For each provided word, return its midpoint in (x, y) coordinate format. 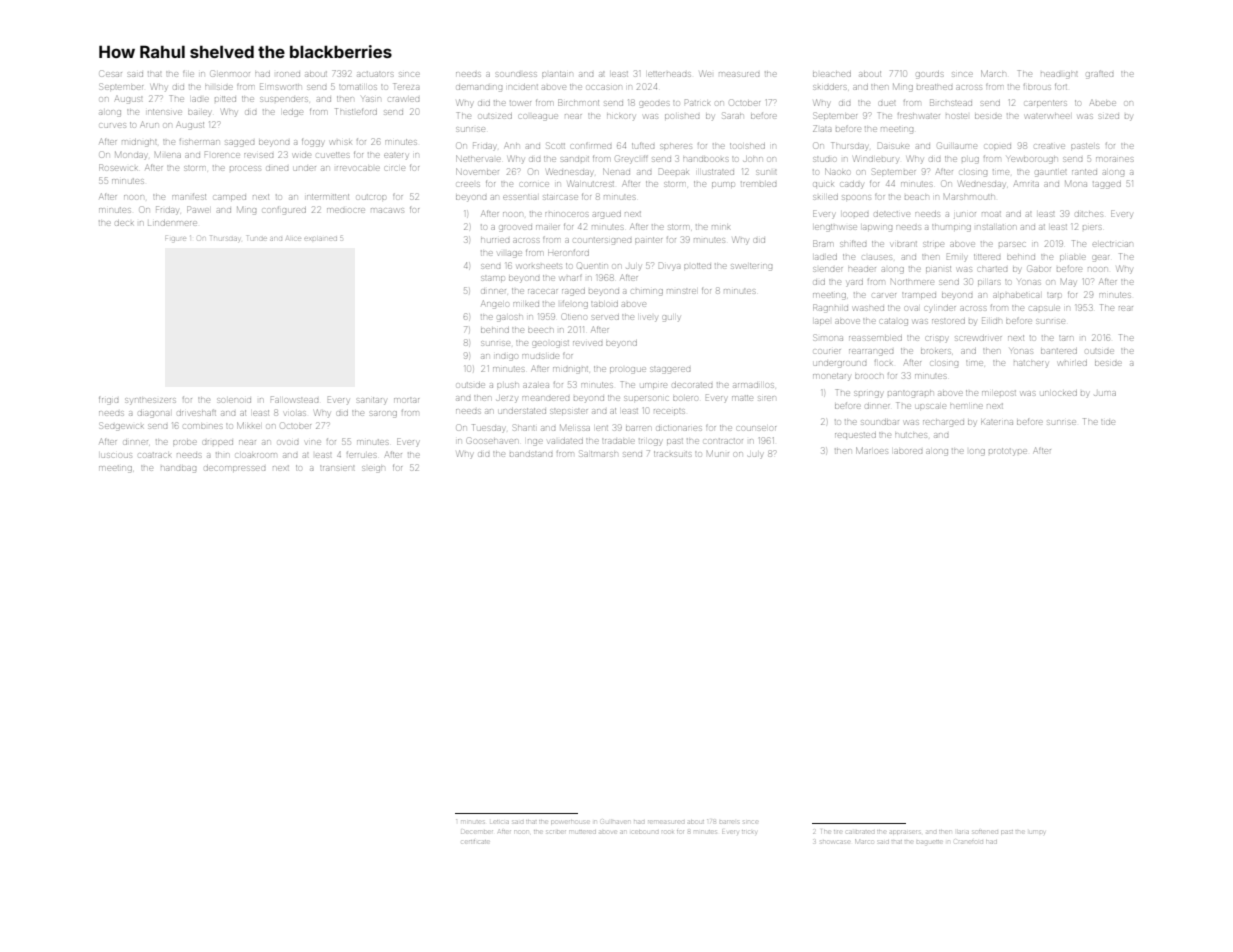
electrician (1113, 244)
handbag (178, 469)
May (1068, 282)
